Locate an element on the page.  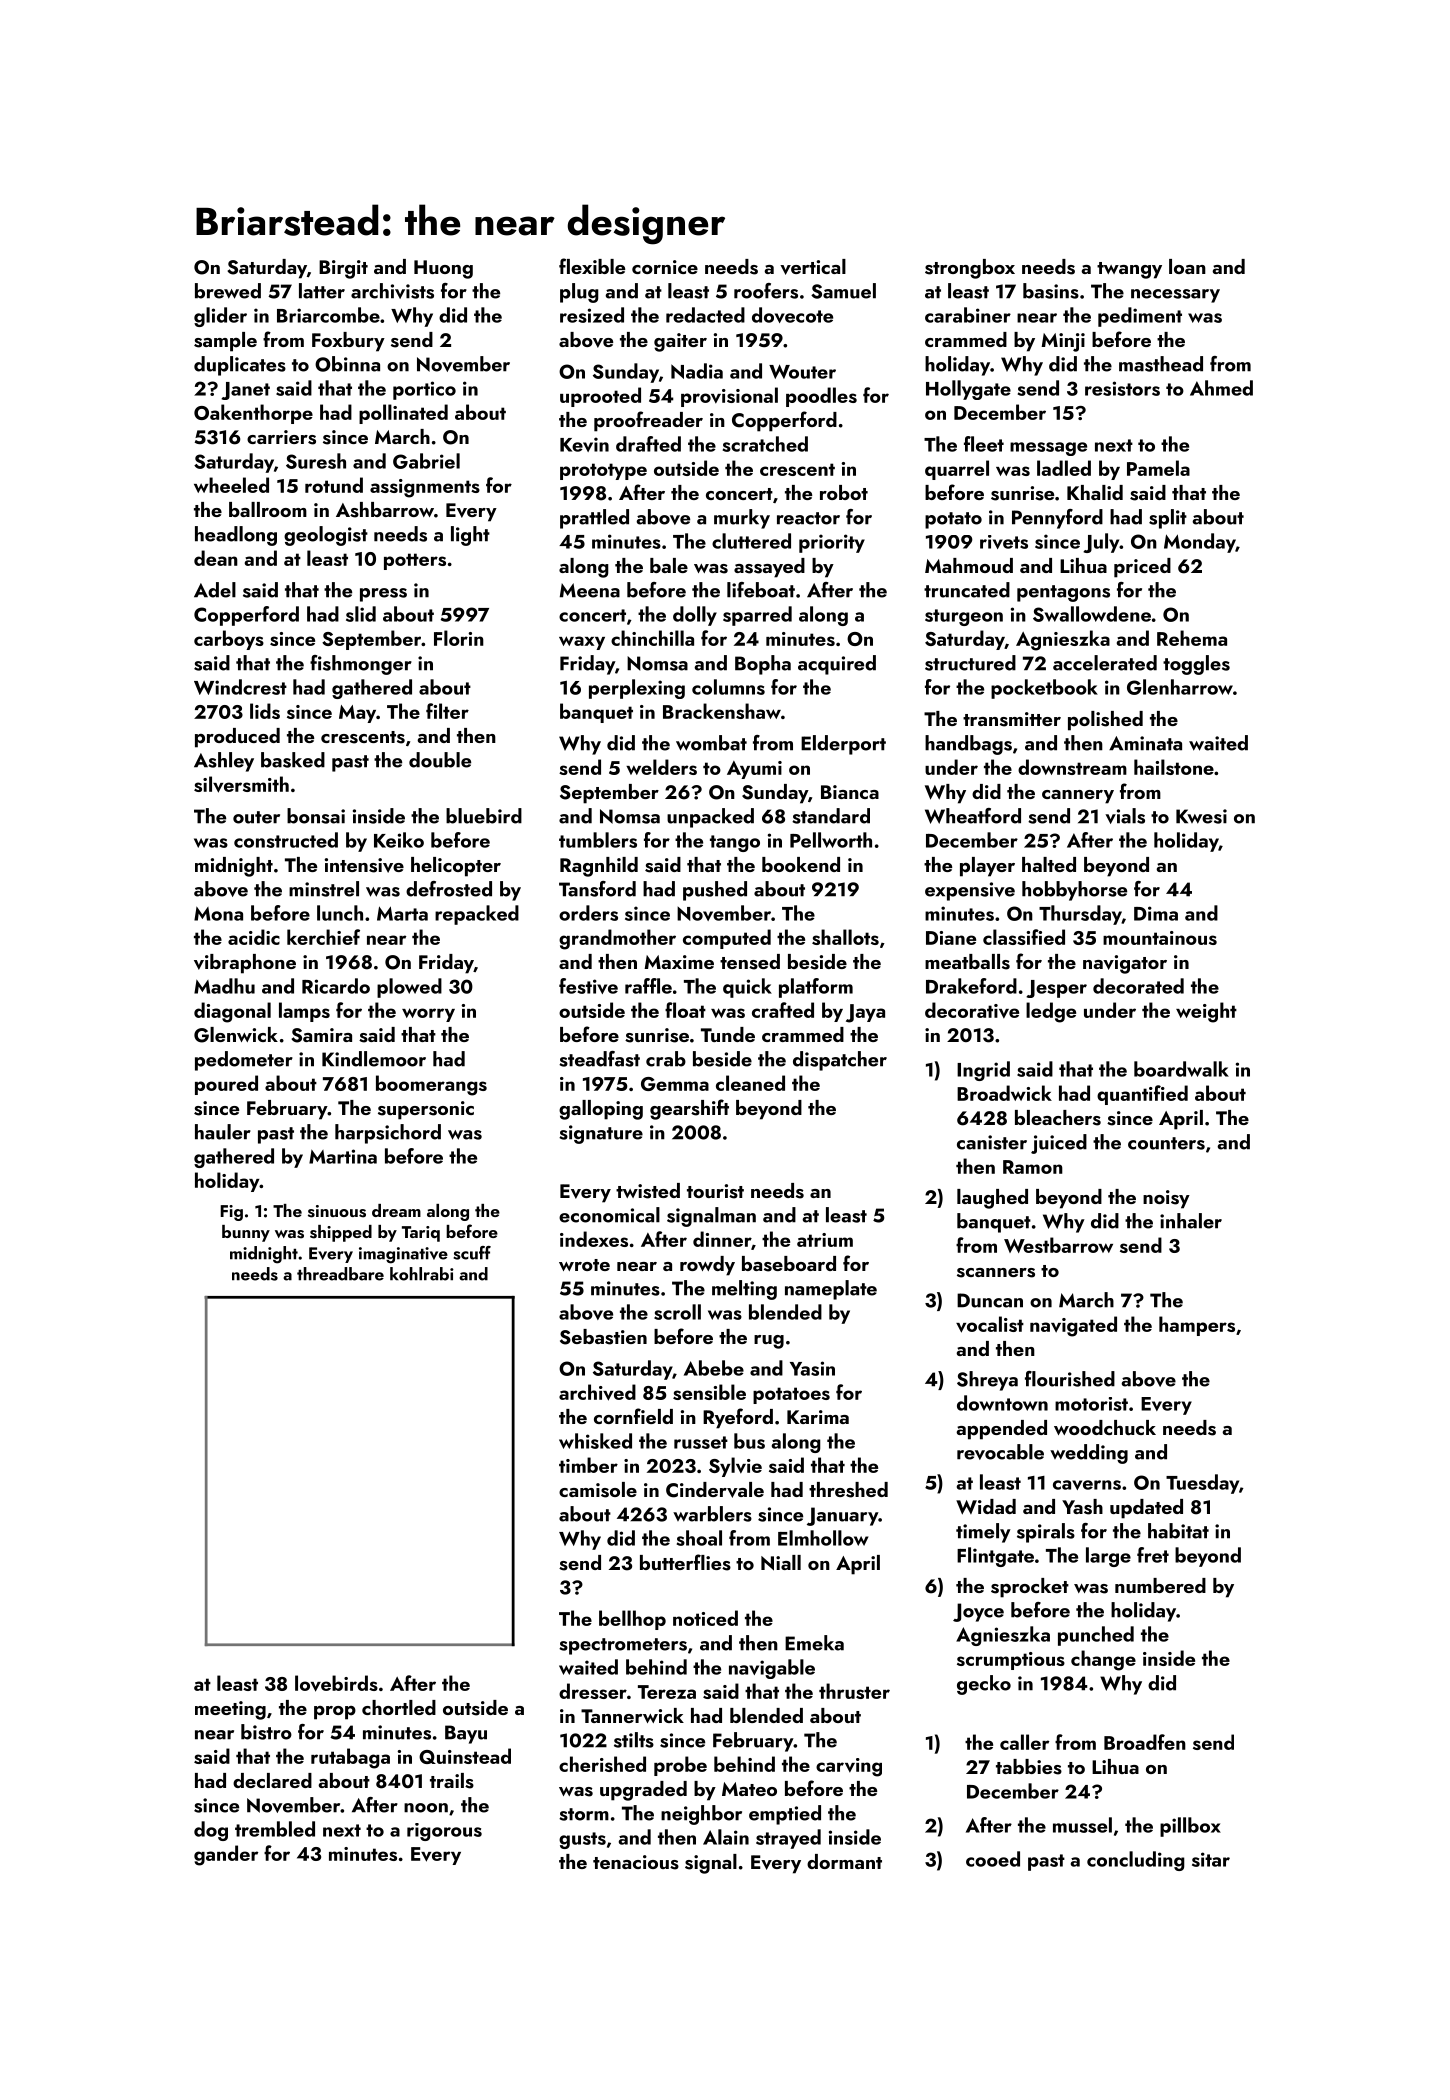
shallots is located at coordinates (845, 937).
